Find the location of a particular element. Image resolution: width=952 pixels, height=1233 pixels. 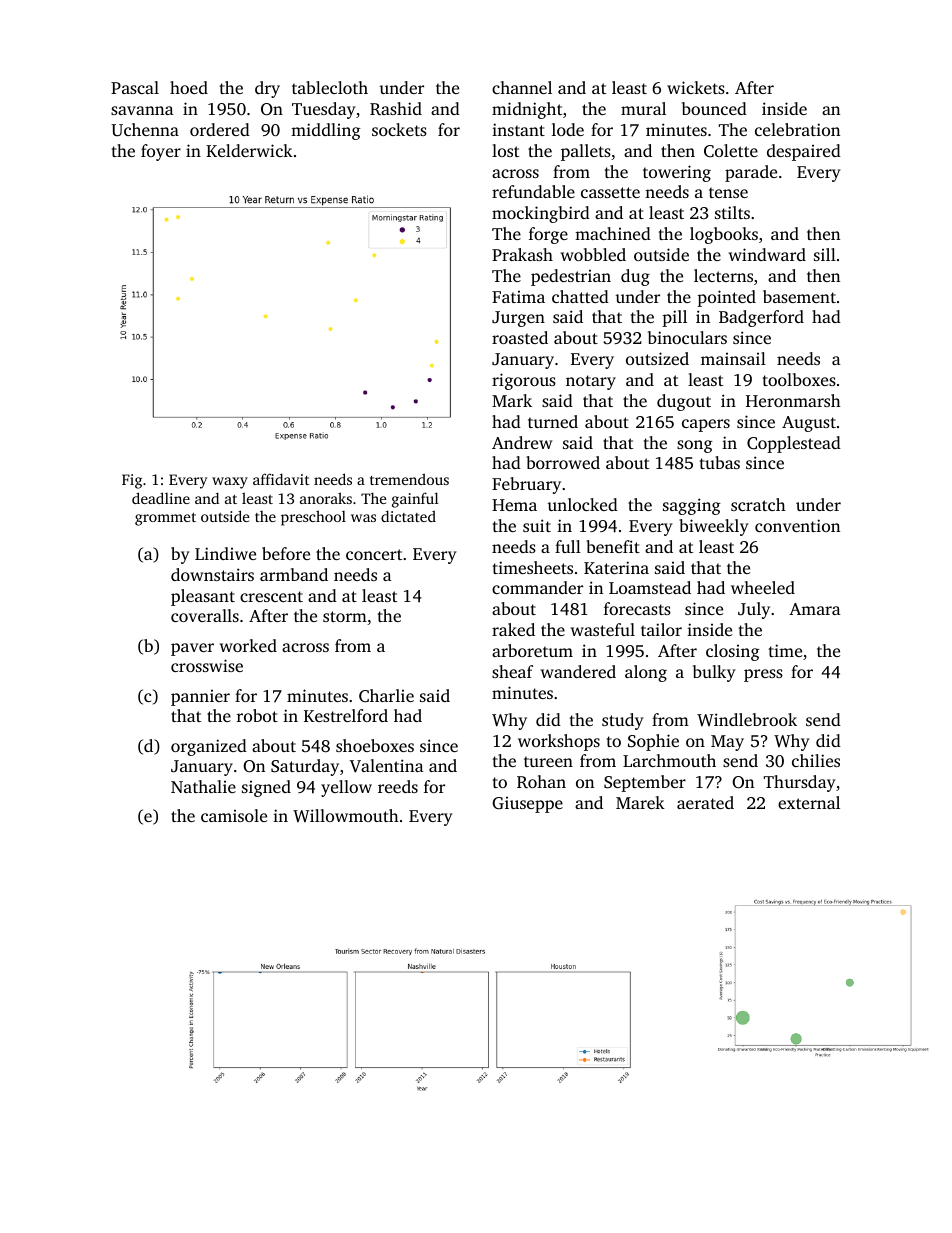

workshops is located at coordinates (559, 742).
